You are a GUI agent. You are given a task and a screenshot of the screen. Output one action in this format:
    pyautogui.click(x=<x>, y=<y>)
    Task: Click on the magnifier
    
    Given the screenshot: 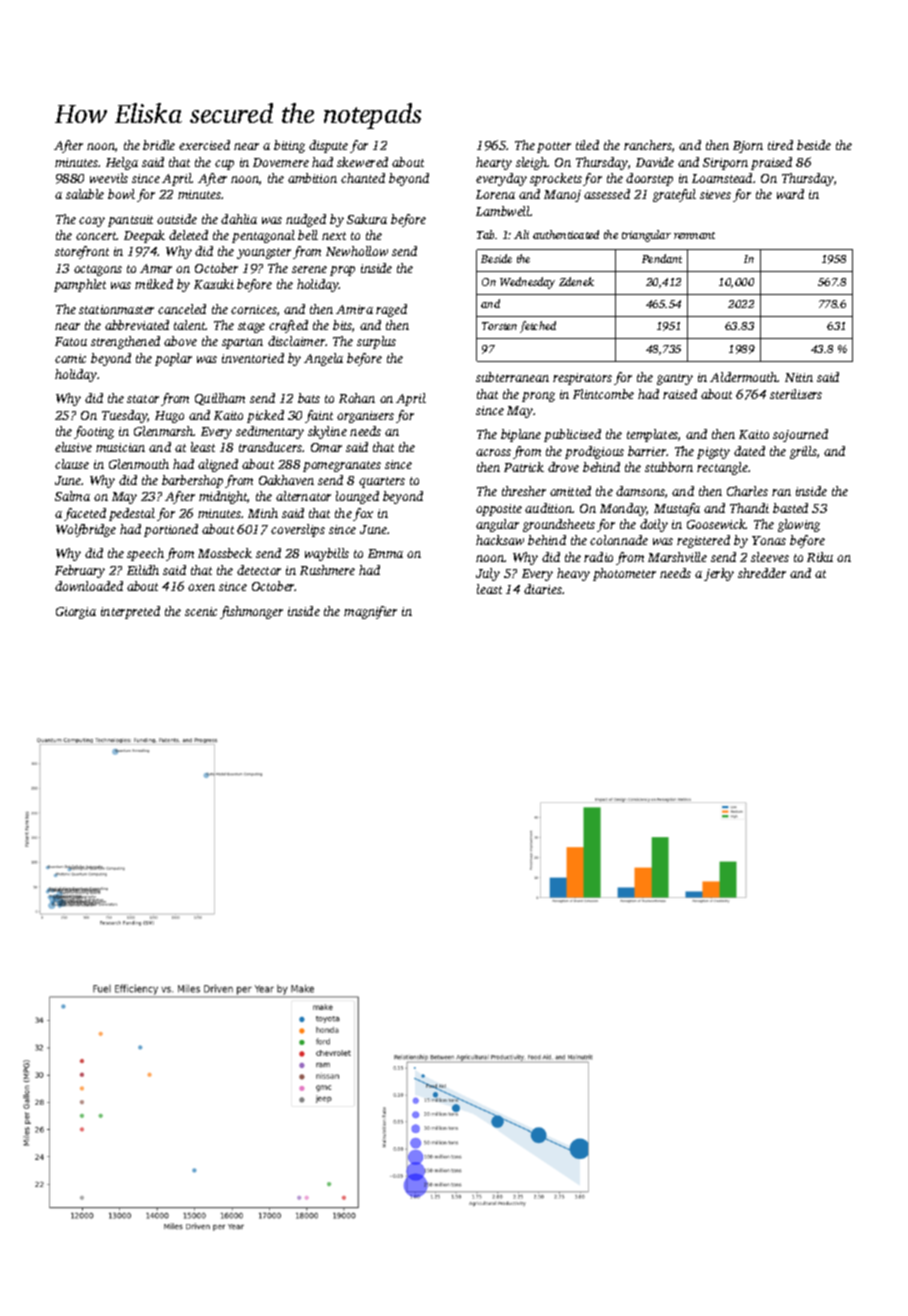 What is the action you would take?
    pyautogui.click(x=370, y=612)
